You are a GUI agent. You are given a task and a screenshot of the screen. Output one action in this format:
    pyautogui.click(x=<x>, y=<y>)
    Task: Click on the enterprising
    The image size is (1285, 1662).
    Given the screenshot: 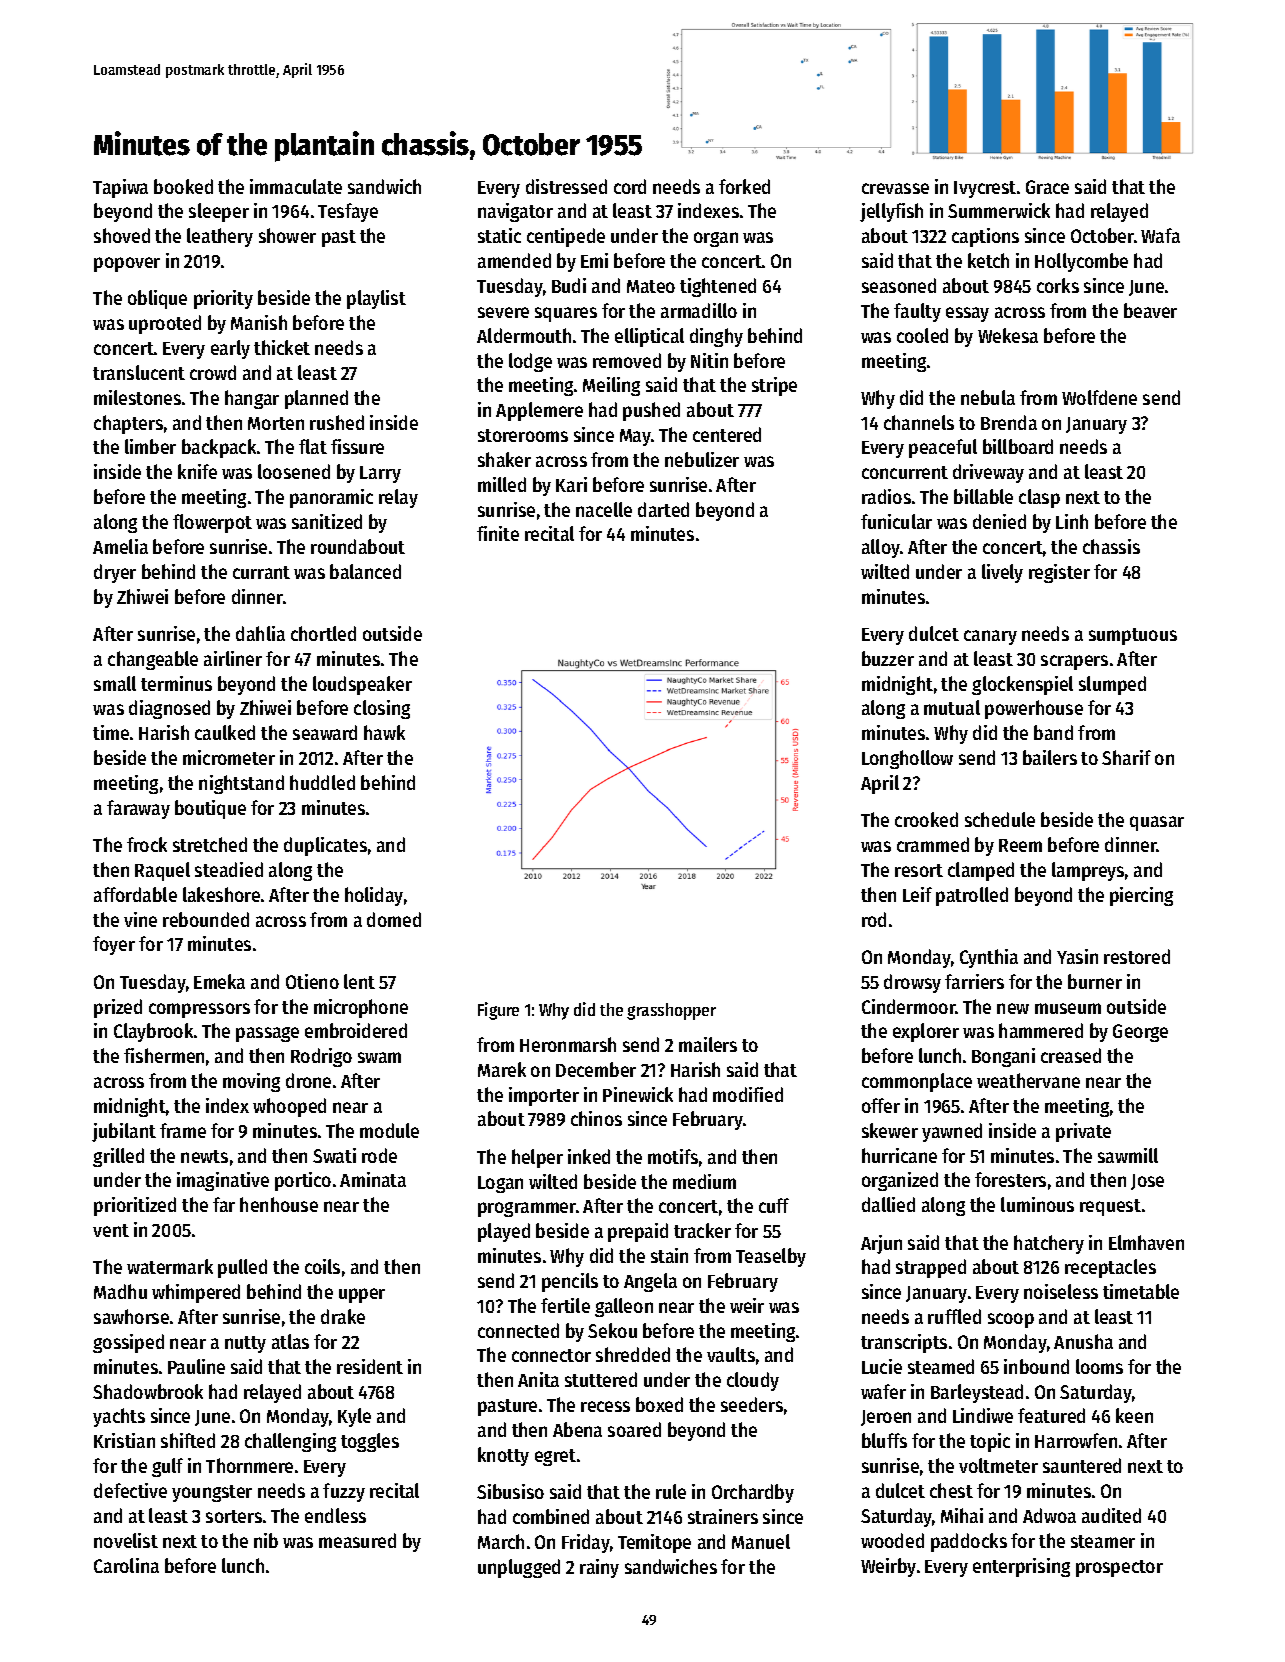 What is the action you would take?
    pyautogui.click(x=1021, y=1567)
